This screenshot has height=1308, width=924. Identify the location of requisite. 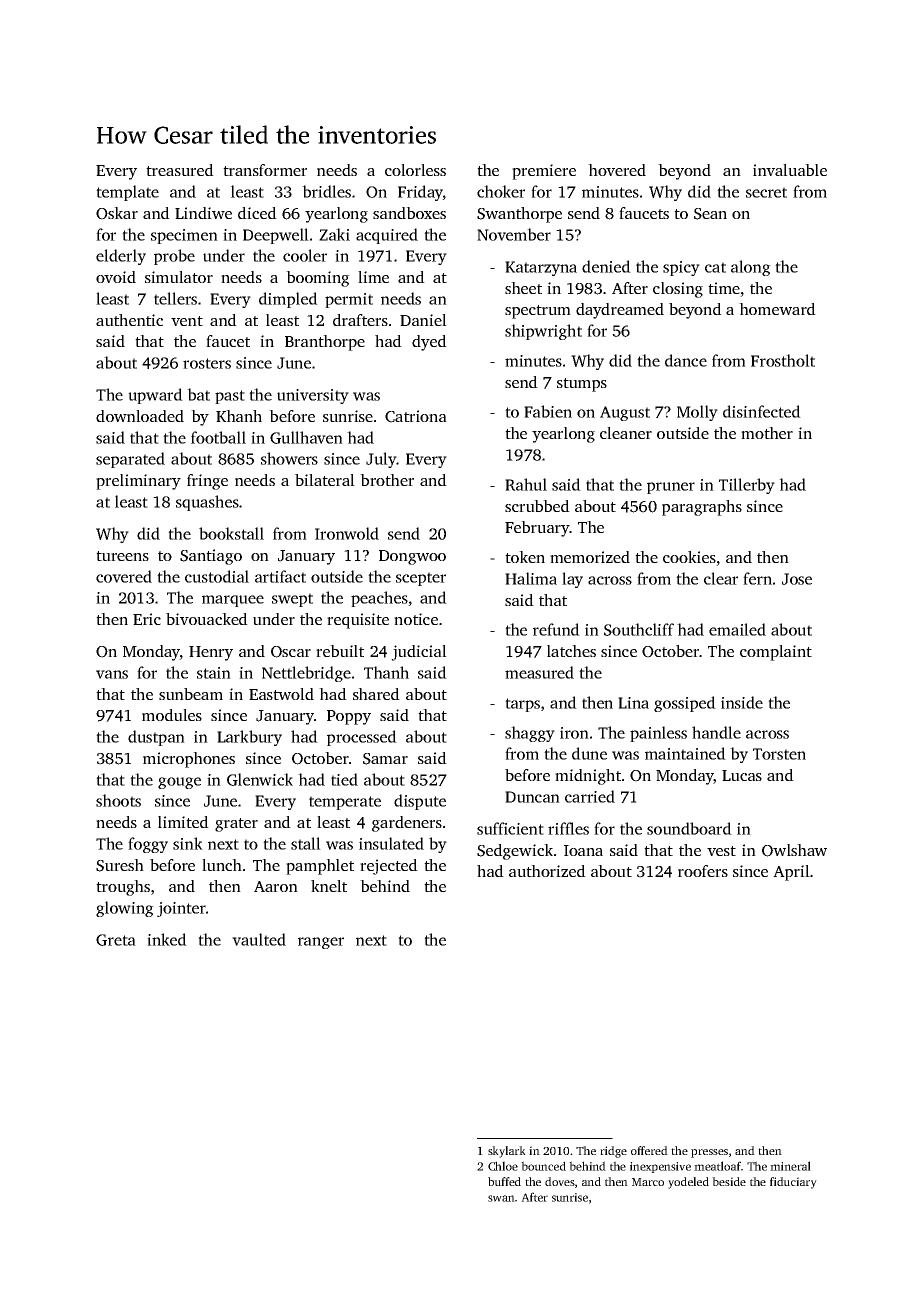
(358, 621).
